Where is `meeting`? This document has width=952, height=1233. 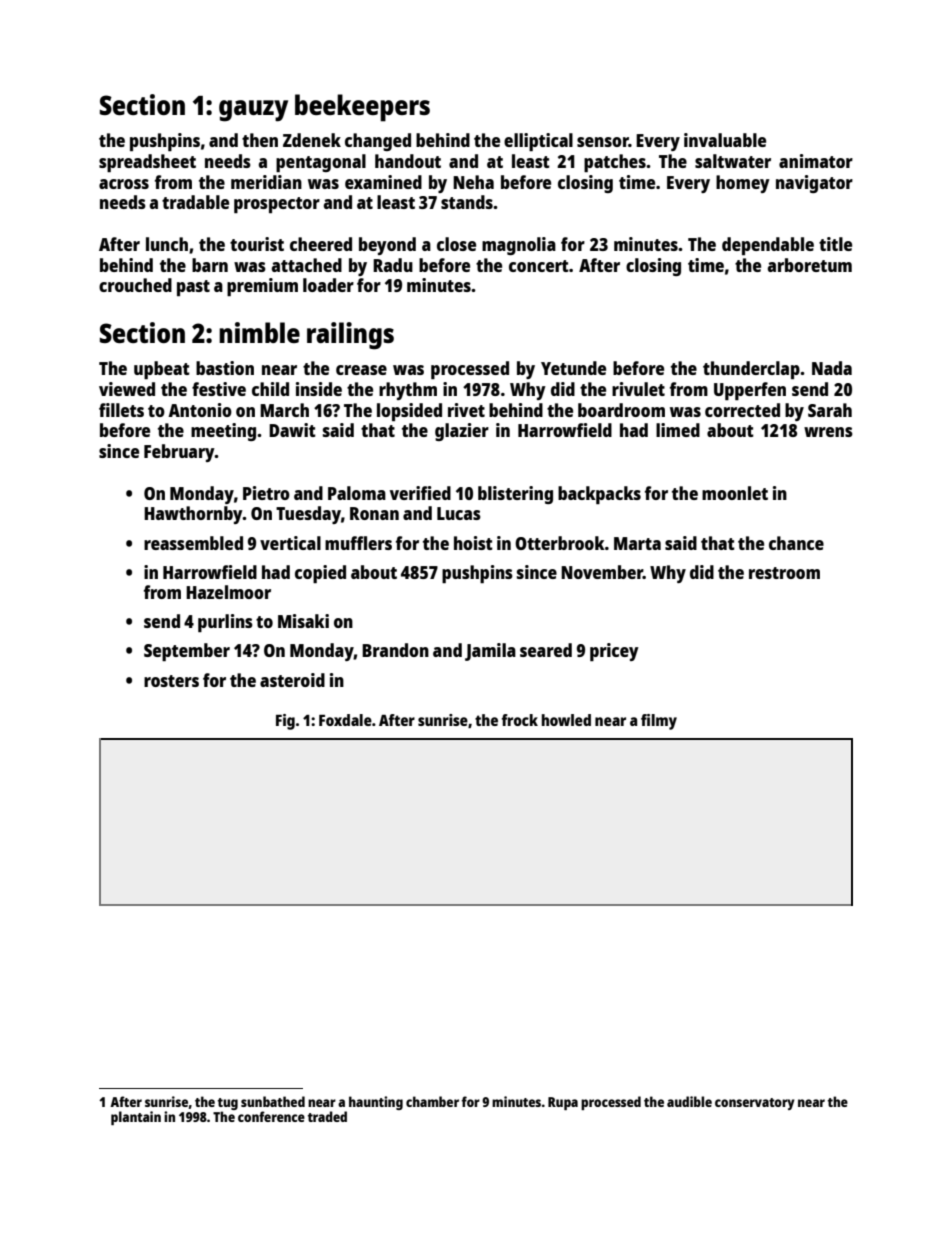 meeting is located at coordinates (223, 432).
